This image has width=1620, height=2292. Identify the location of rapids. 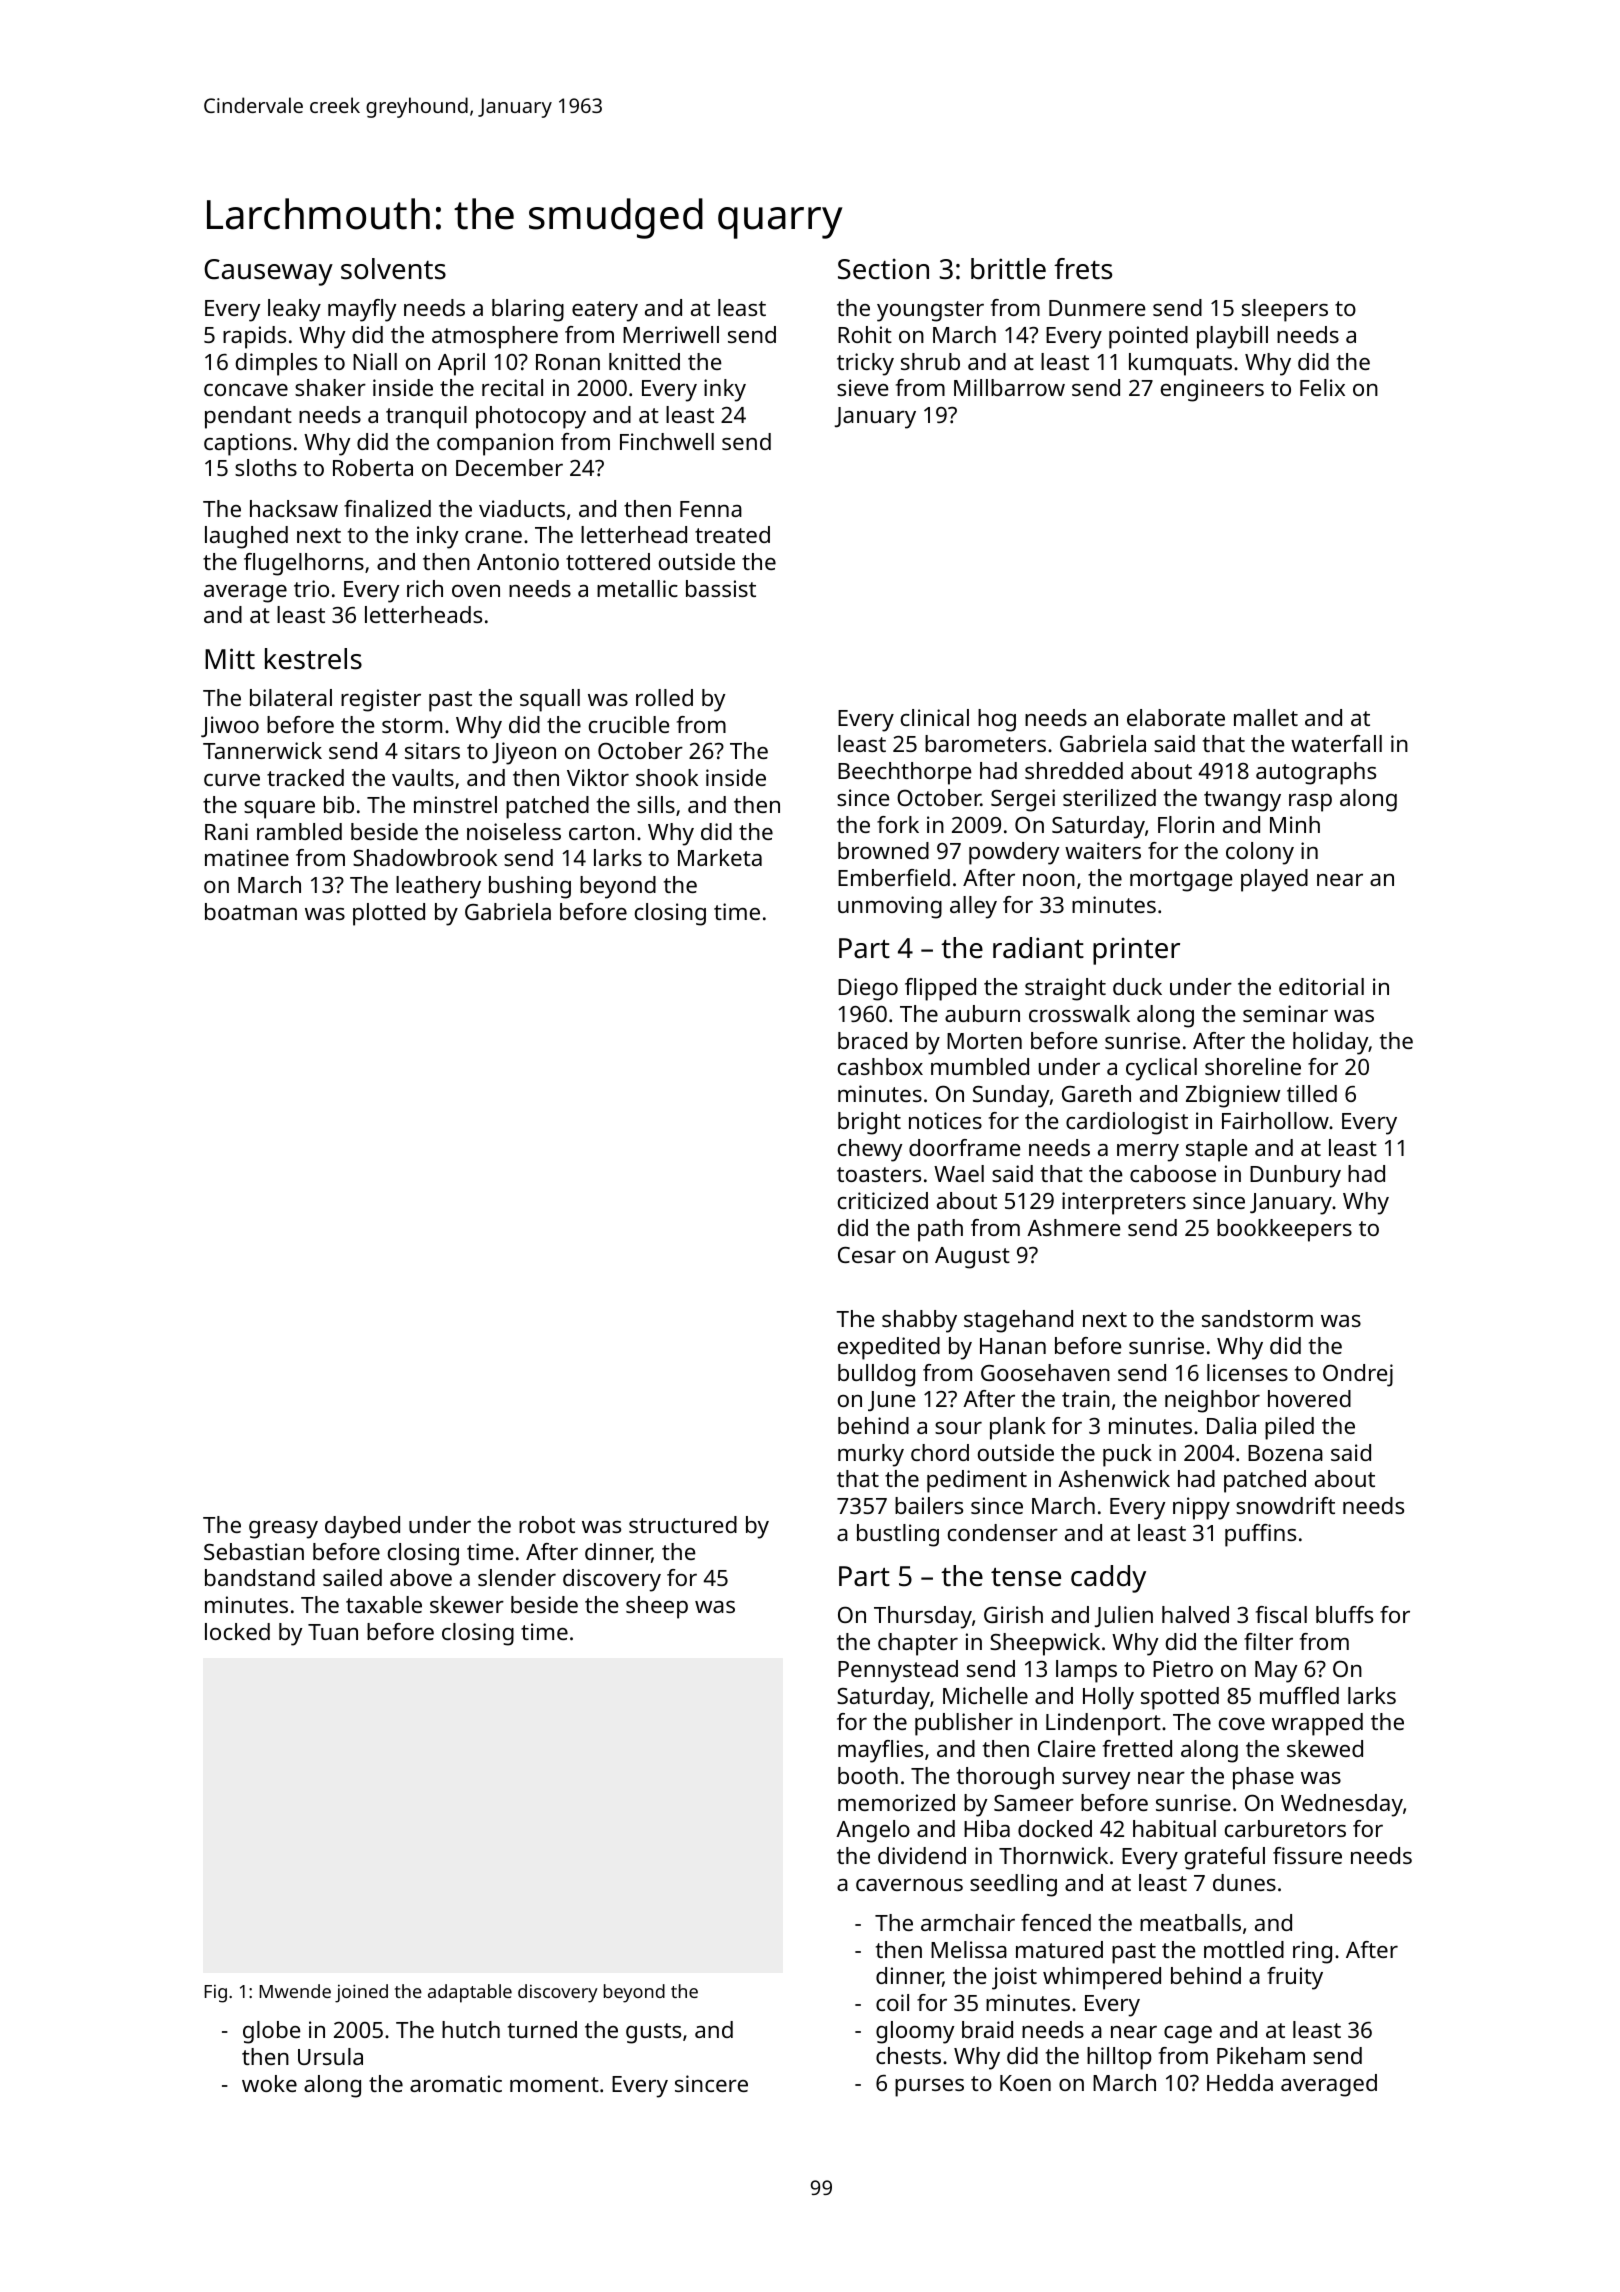
(254, 337).
